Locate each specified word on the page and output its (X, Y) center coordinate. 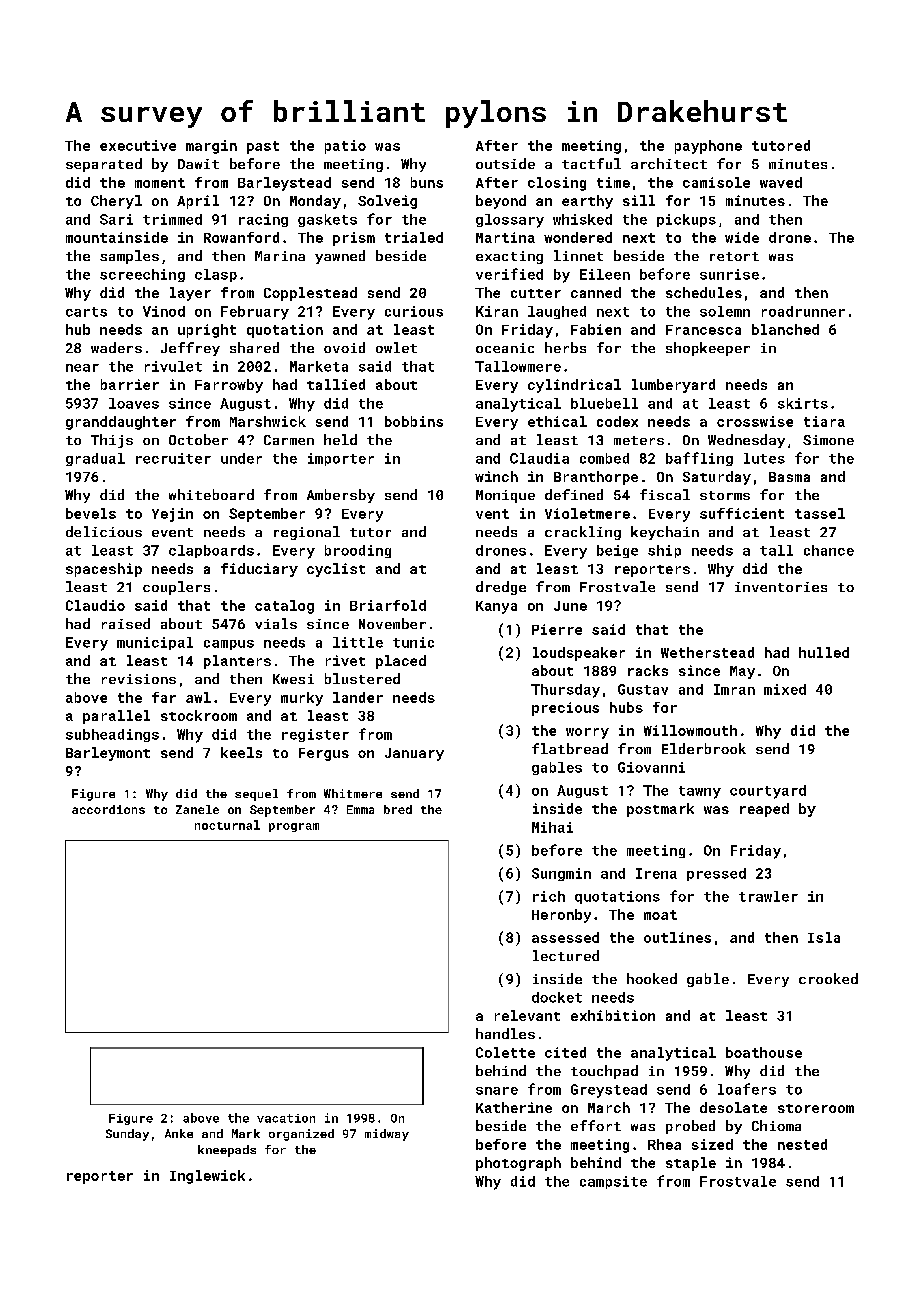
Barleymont (108, 754)
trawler (768, 896)
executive (138, 145)
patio (345, 147)
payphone (708, 147)
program (294, 827)
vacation (286, 1118)
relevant (527, 1015)
